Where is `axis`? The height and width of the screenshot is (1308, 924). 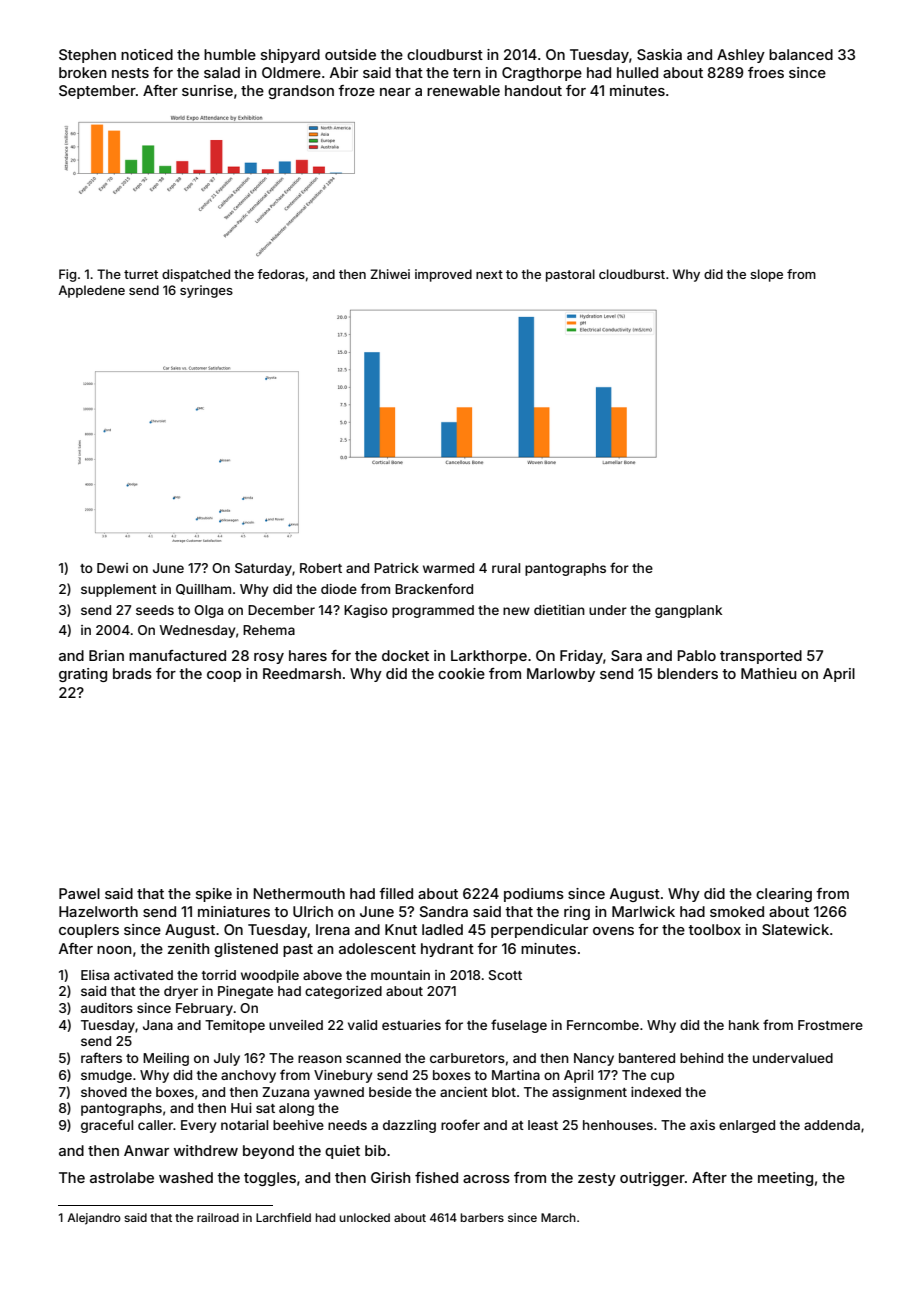 axis is located at coordinates (702, 1125).
